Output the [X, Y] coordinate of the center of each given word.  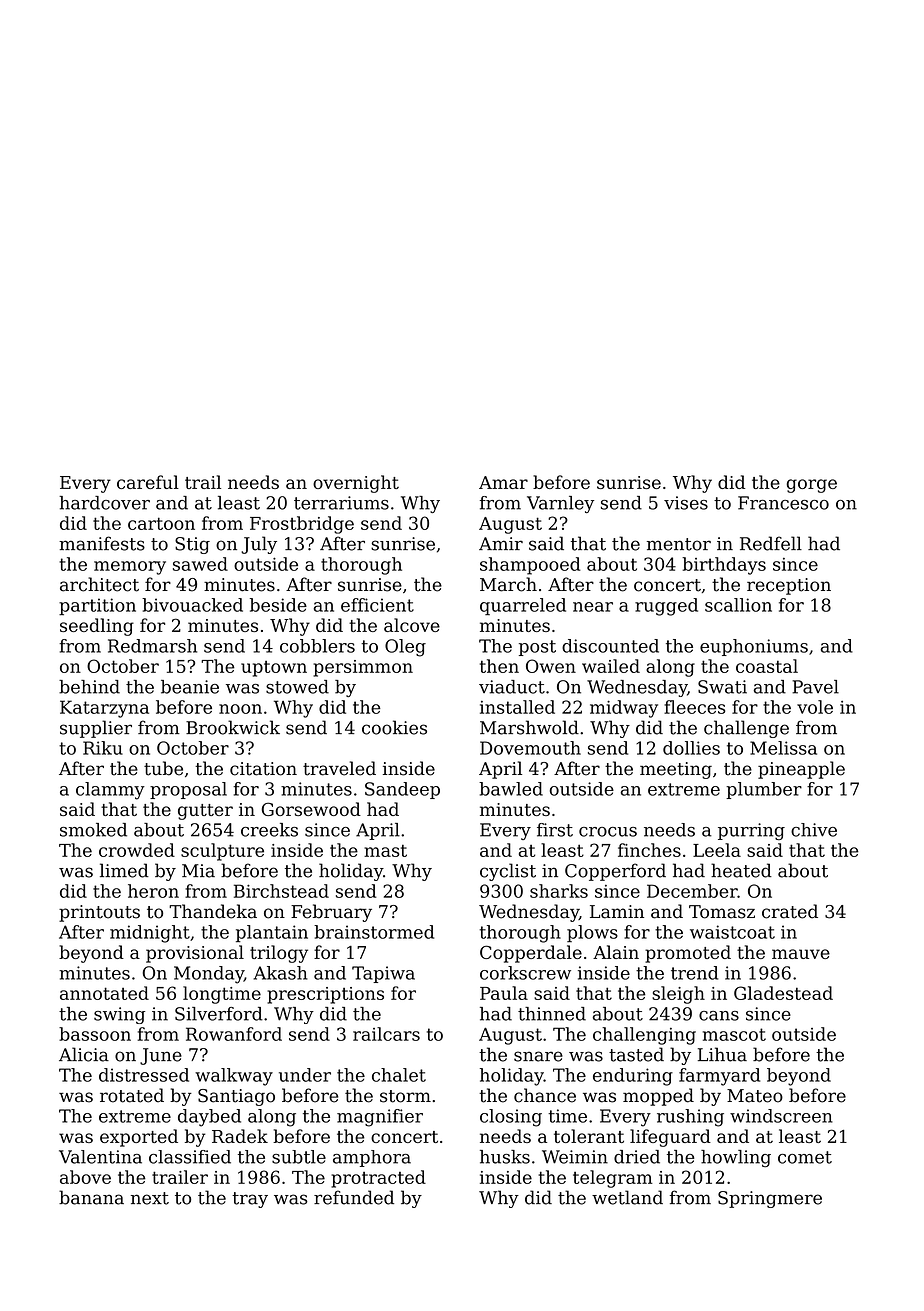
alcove [412, 625]
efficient [377, 605]
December [692, 891]
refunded [354, 1197]
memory [130, 568]
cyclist [508, 872]
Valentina [100, 1157]
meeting [676, 770]
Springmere [770, 1199]
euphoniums [754, 647]
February [331, 913]
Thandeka [213, 911]
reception [789, 586]
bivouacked [192, 605]
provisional [195, 954]
